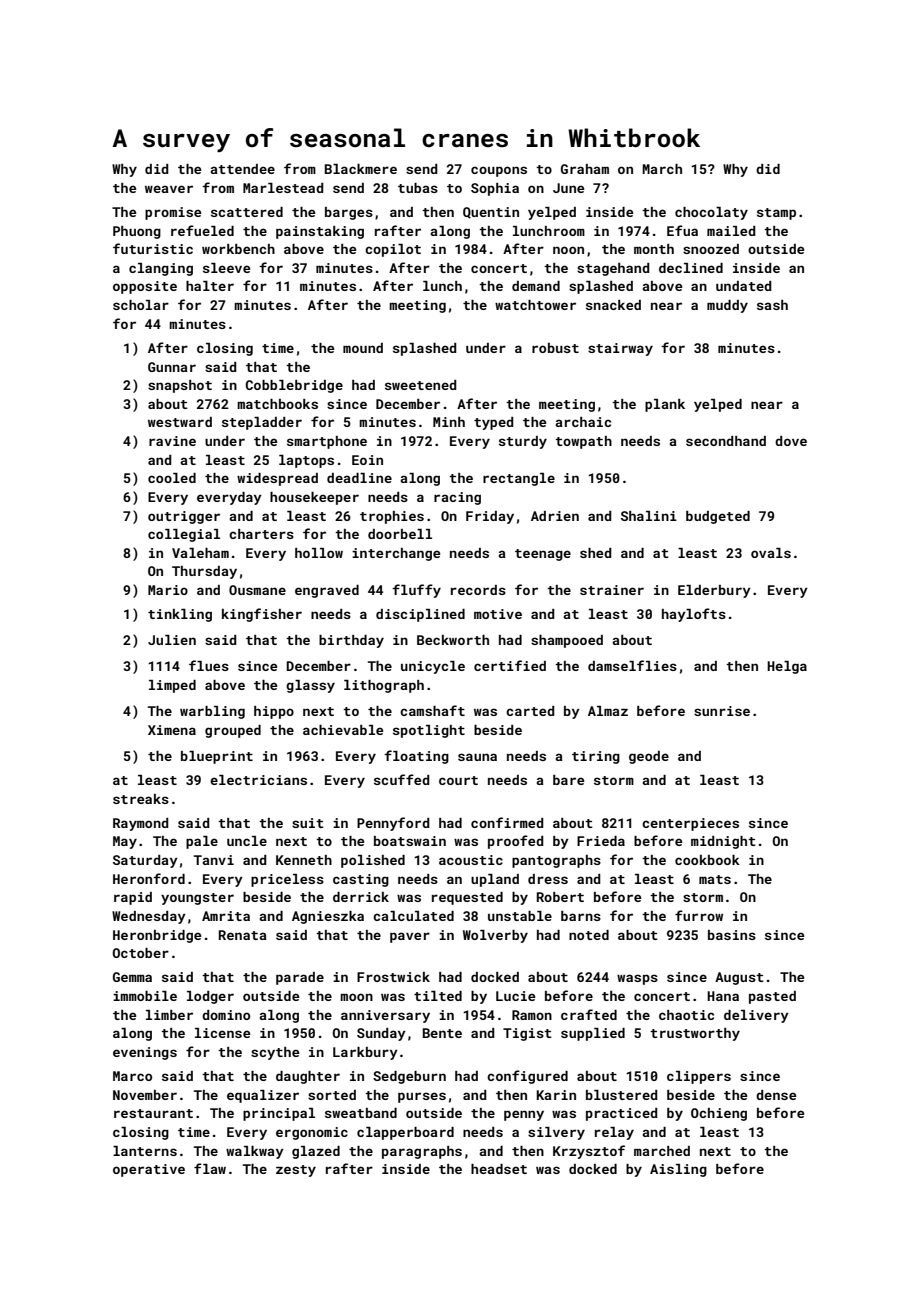 The width and height of the screenshot is (924, 1308). Describe the element at coordinates (413, 916) in the screenshot. I see `calculated` at that location.
